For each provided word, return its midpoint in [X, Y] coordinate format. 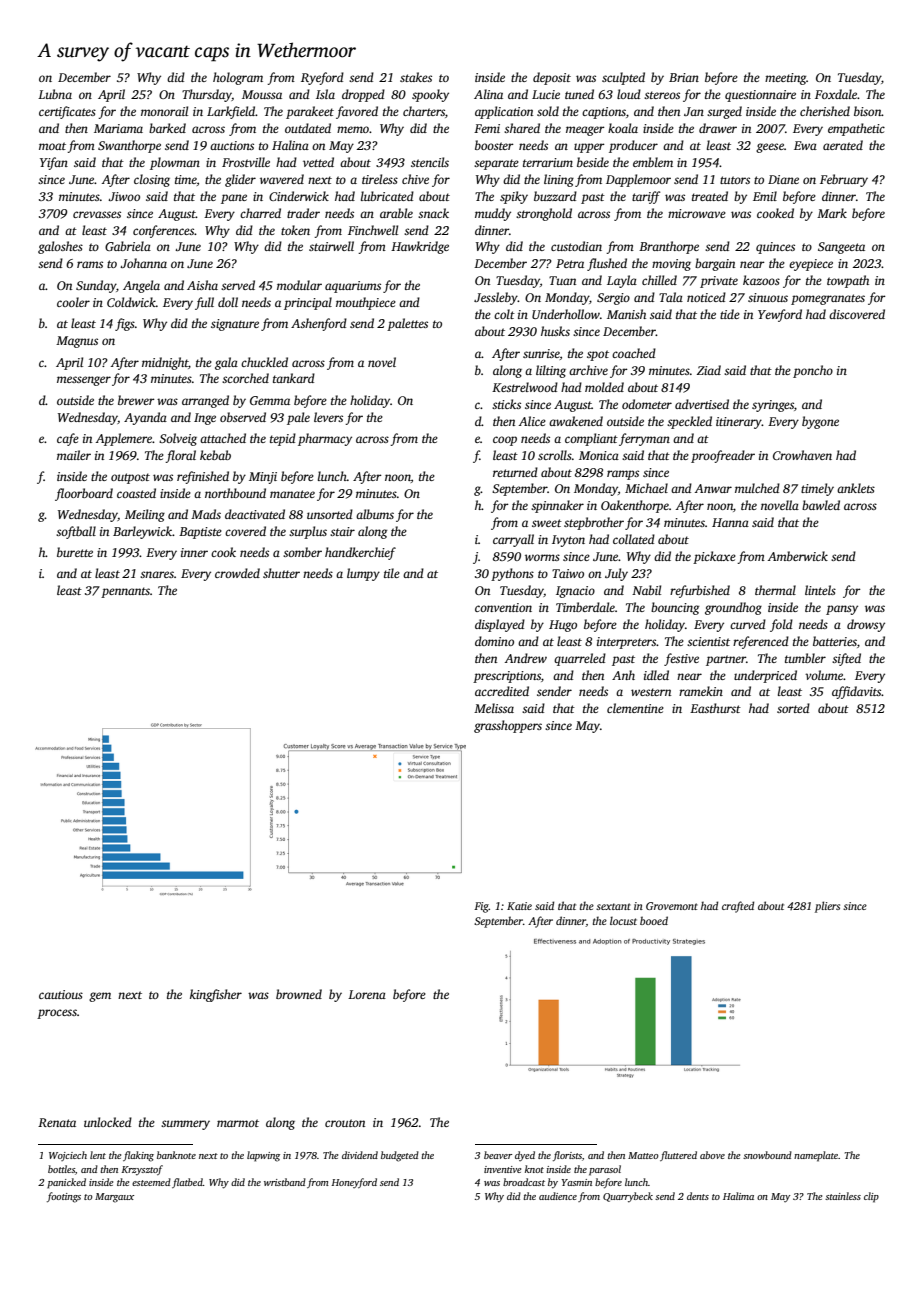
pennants [125, 592]
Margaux [114, 1198]
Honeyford [354, 1183]
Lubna [55, 94]
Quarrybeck [628, 1197]
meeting [786, 79]
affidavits [857, 692]
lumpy [363, 574]
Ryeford [322, 78]
